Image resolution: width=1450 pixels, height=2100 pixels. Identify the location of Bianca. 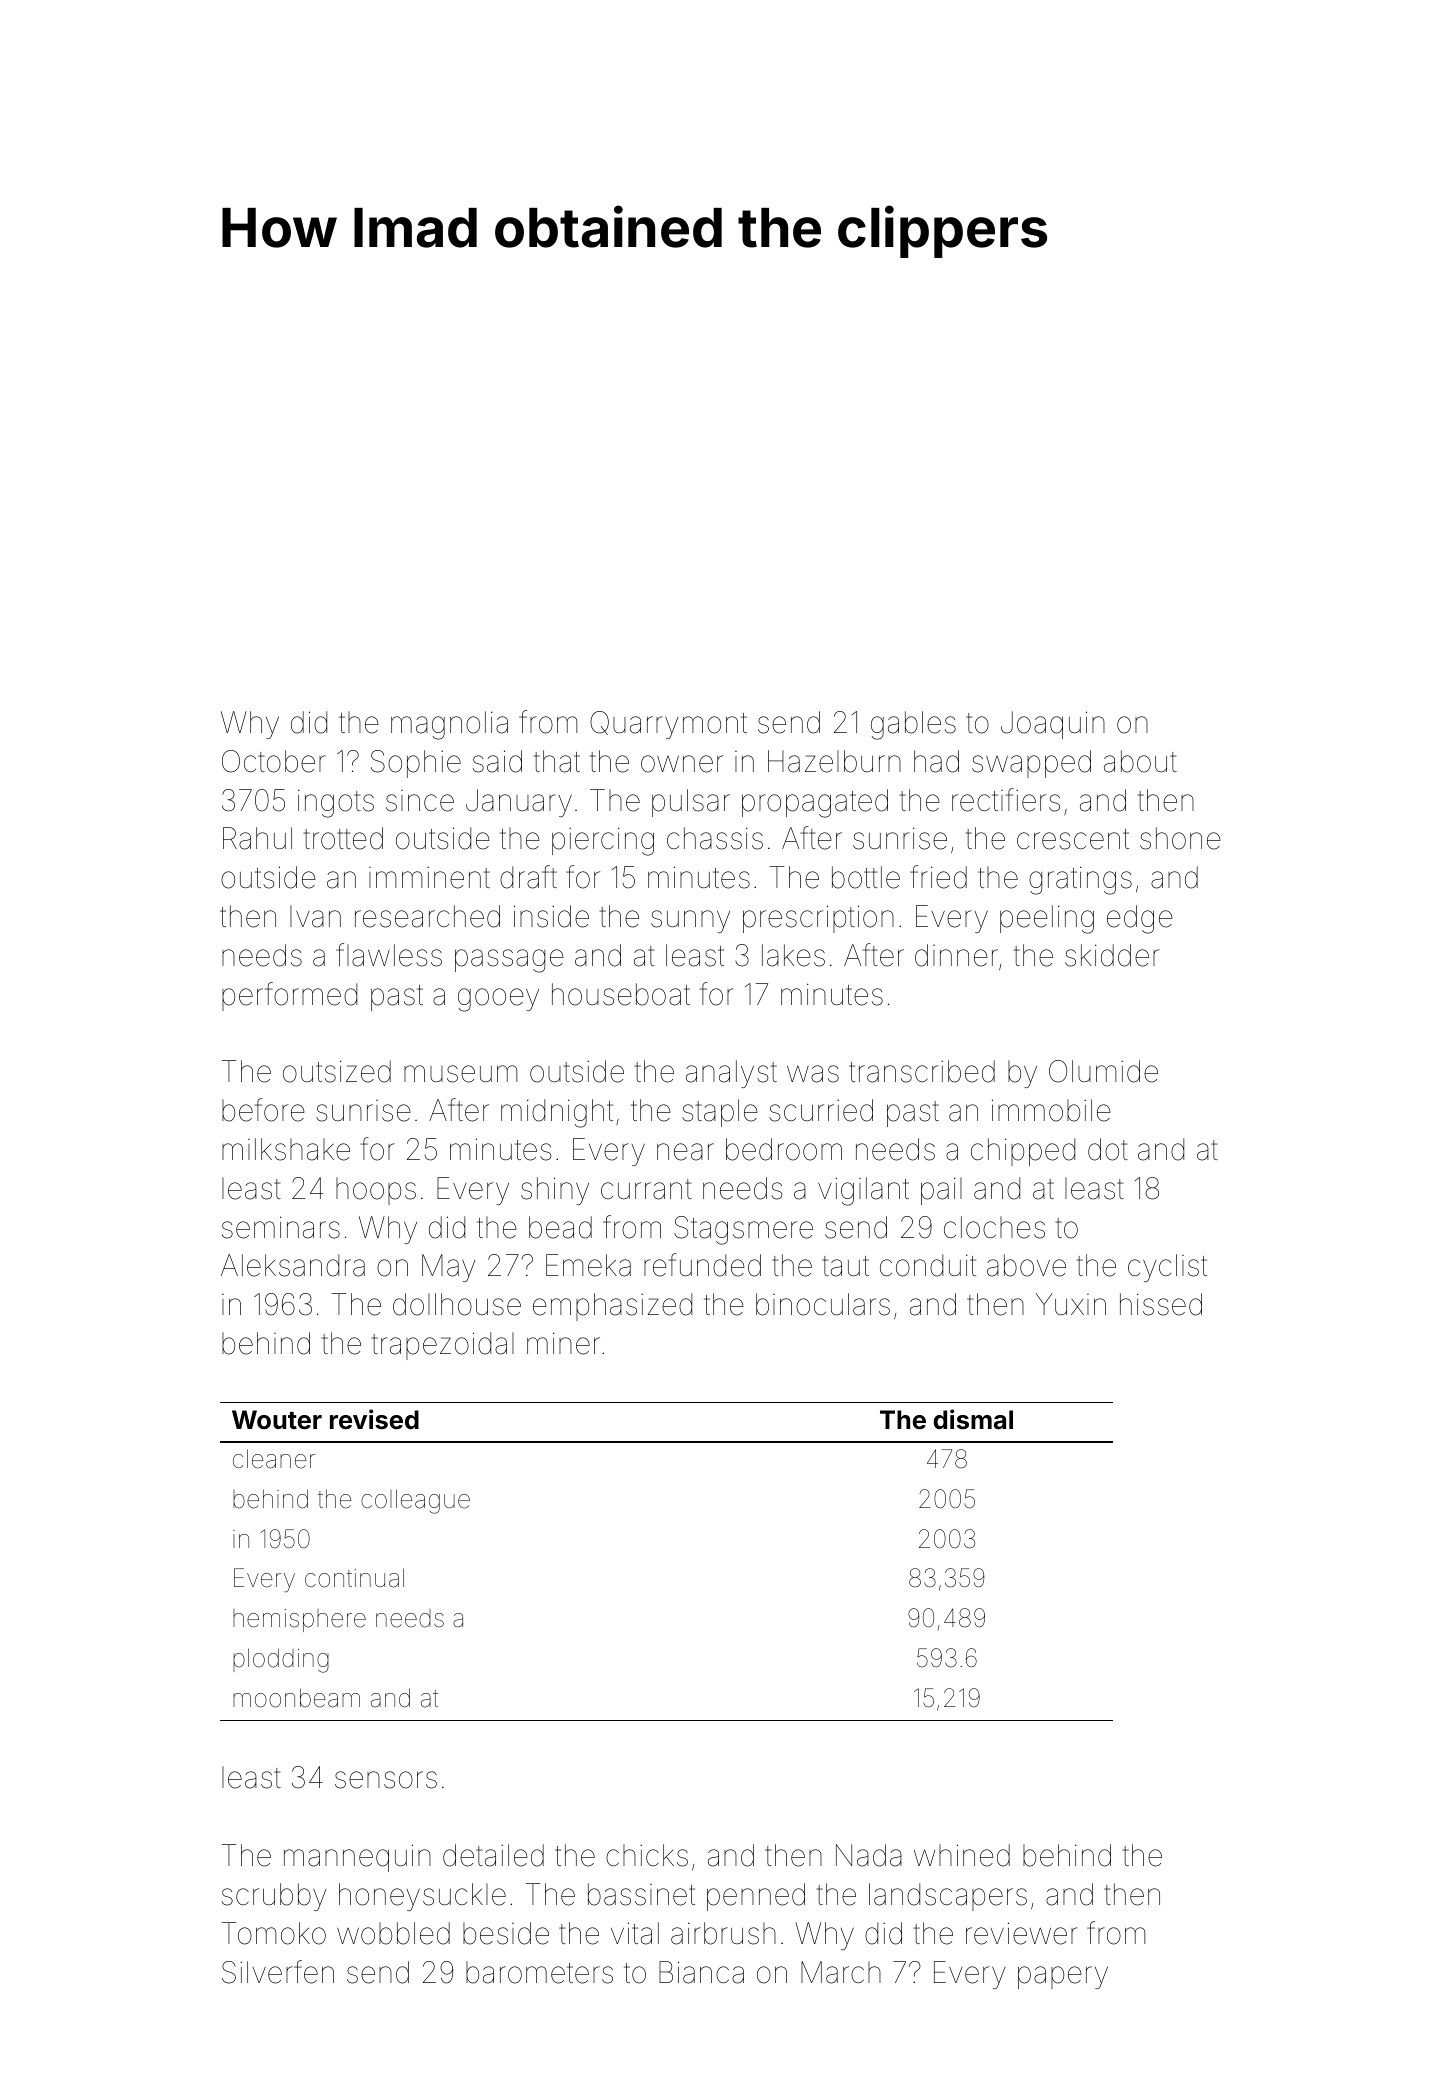
(701, 1972).
